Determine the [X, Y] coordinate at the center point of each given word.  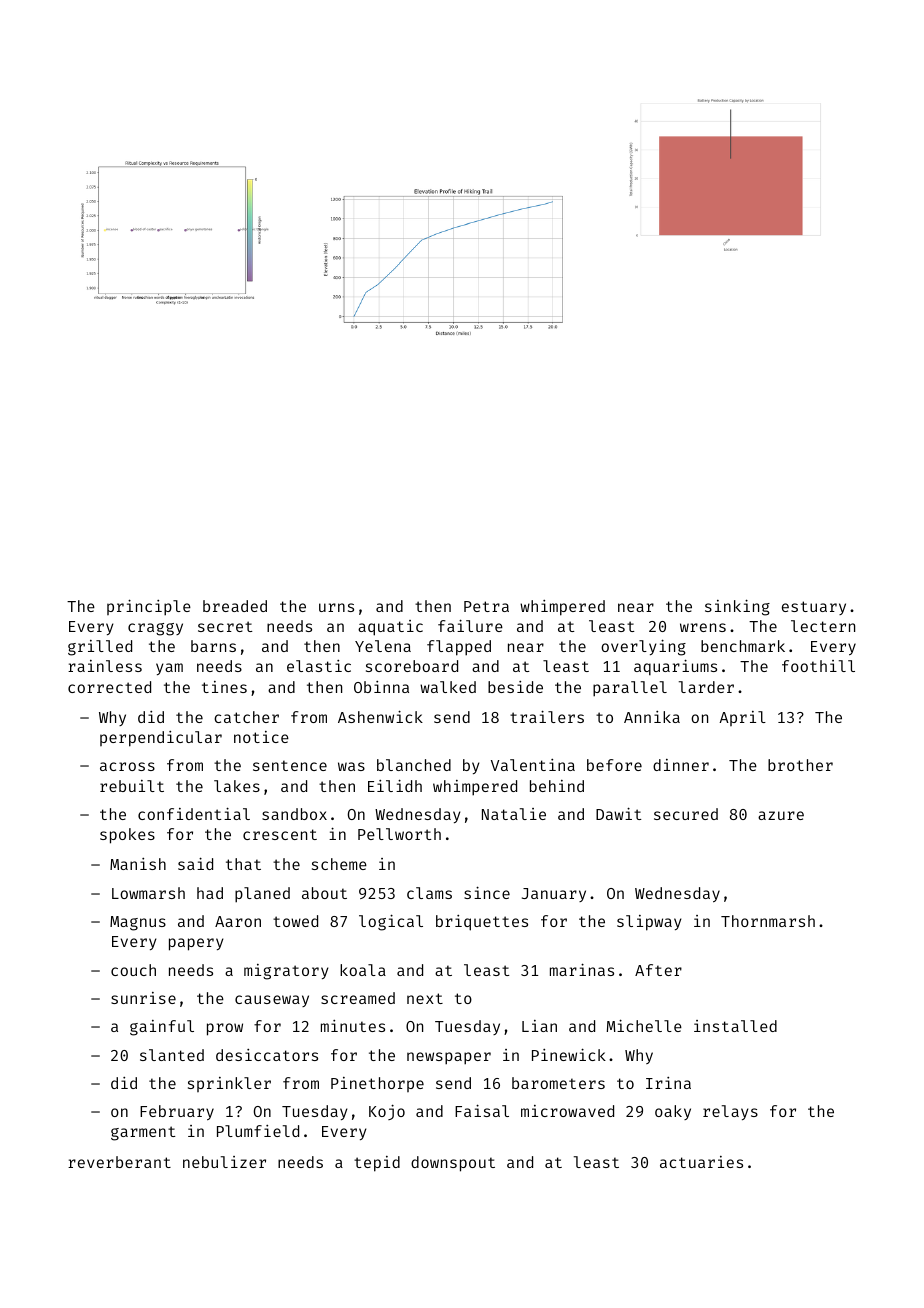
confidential [194, 813]
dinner [681, 765]
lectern [823, 626]
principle [149, 607]
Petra [486, 606]
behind [557, 786]
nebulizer [224, 1162]
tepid [377, 1164]
